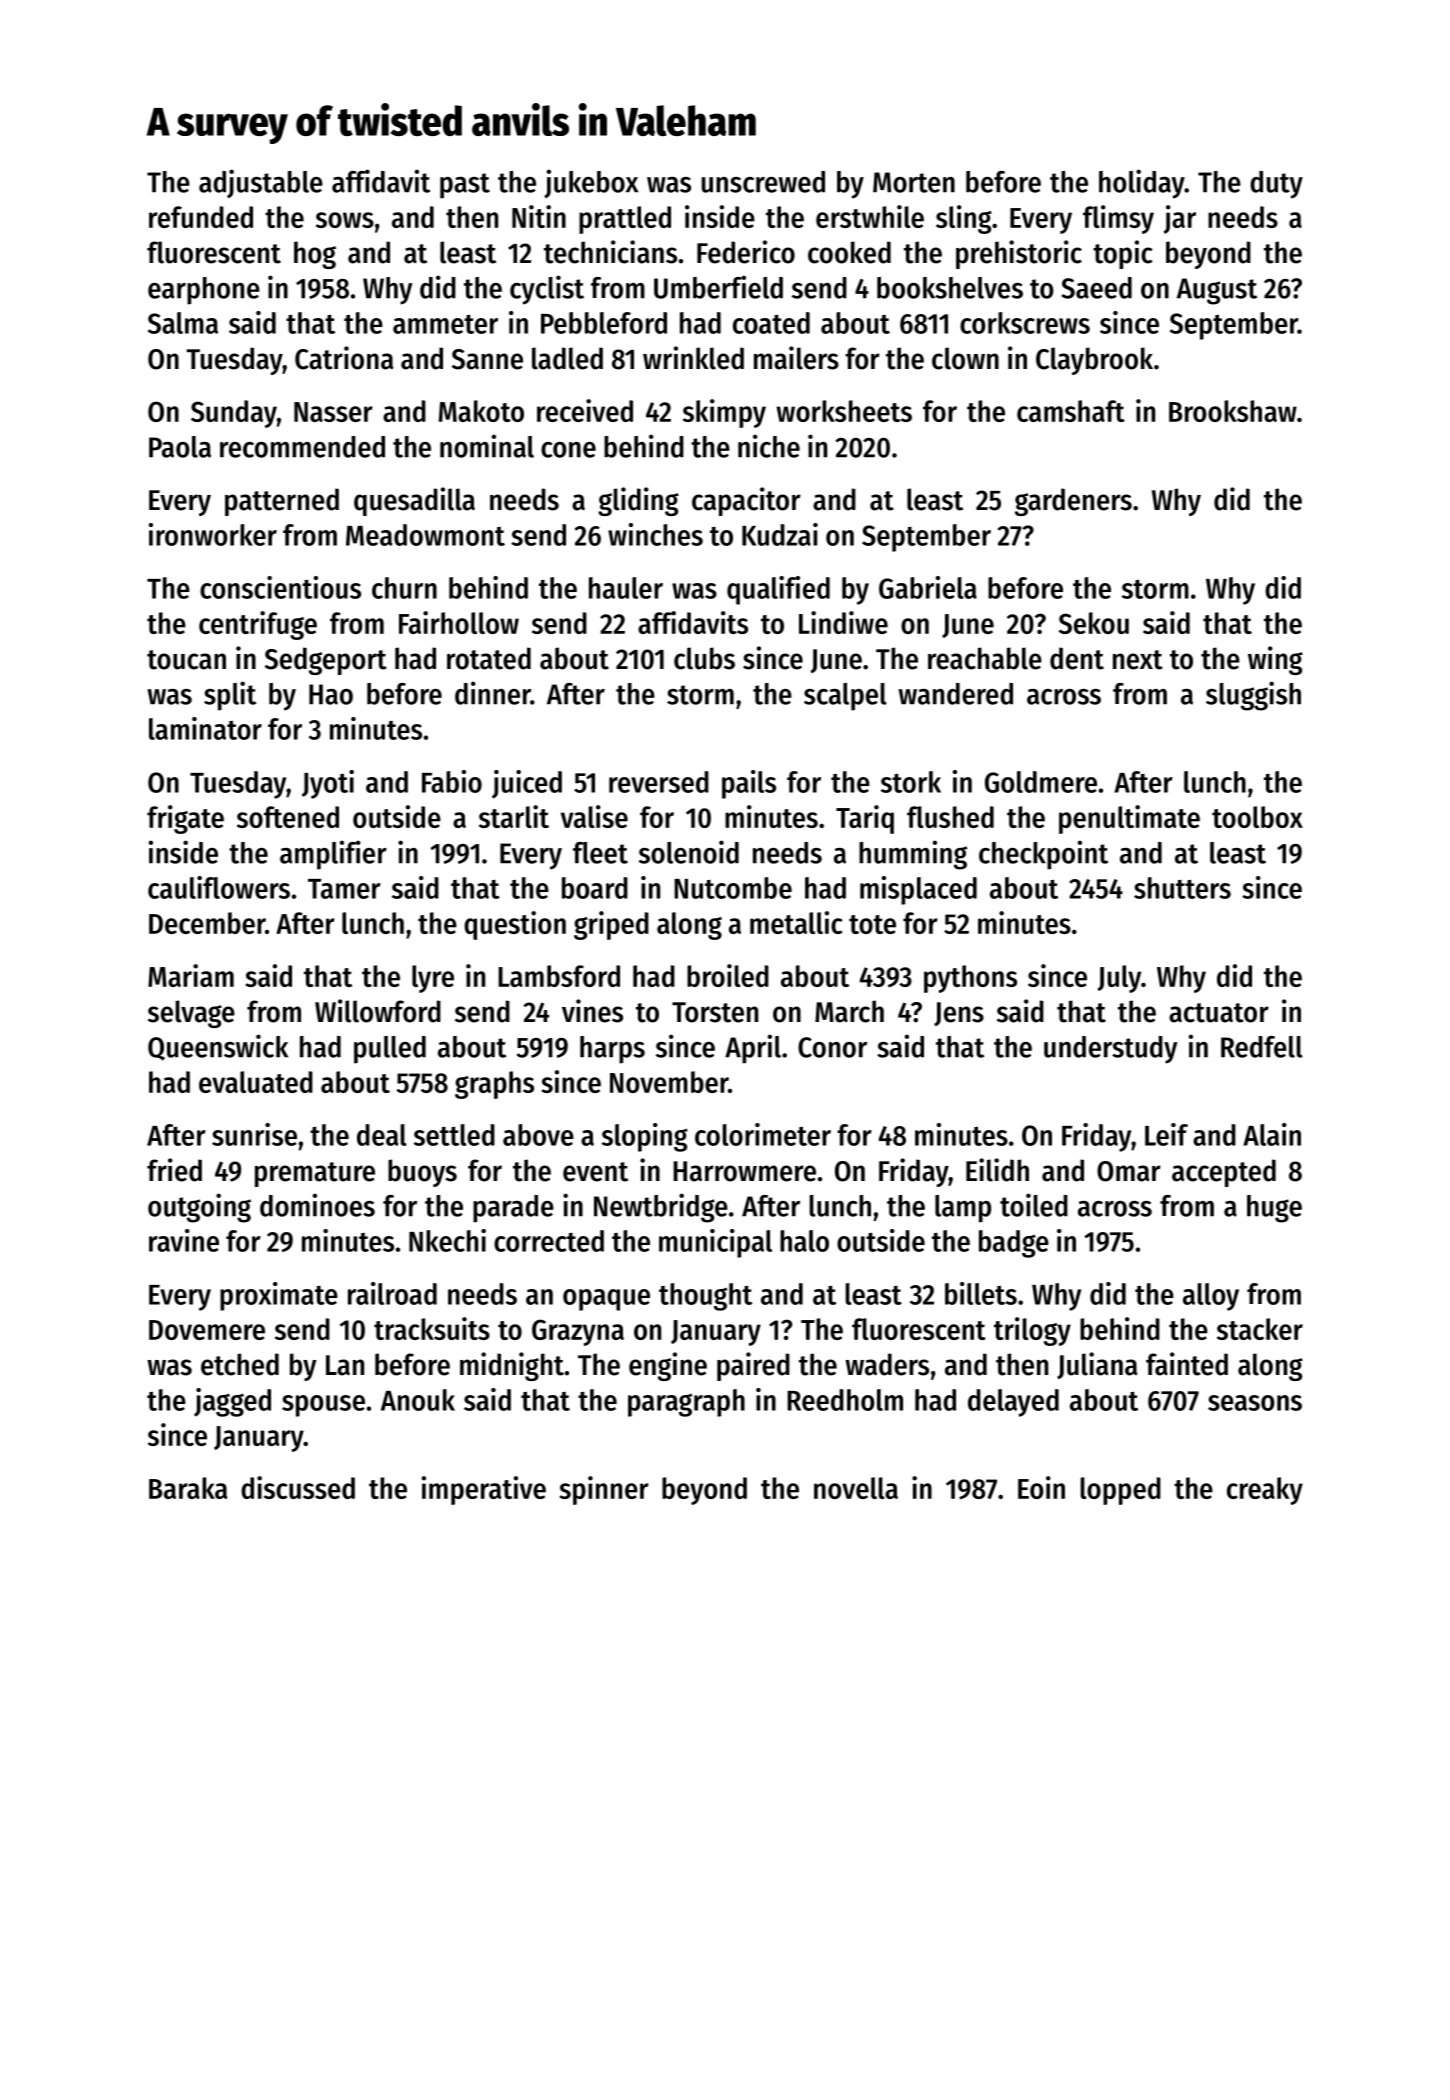 Image resolution: width=1450 pixels, height=2100 pixels. Describe the element at coordinates (771, 323) in the screenshot. I see `coated` at that location.
